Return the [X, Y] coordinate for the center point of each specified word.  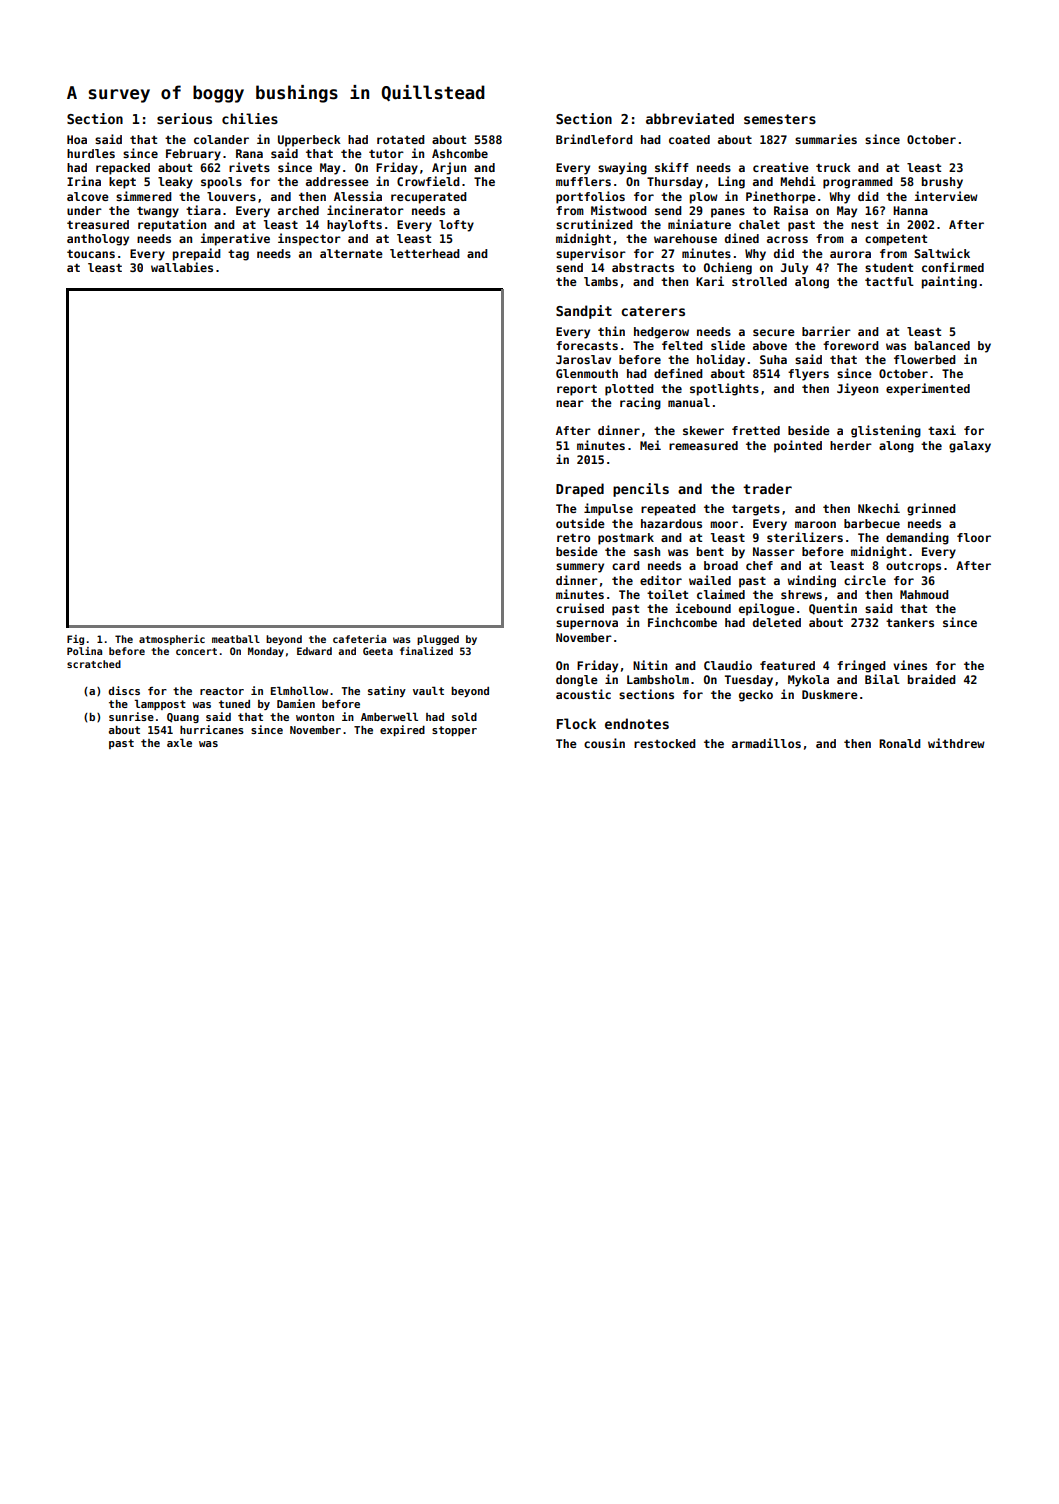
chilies [250, 118]
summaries [826, 139]
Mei [650, 445]
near [570, 403]
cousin [604, 743]
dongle [577, 681]
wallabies [182, 267]
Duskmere [830, 694]
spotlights [724, 389]
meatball [236, 639]
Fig [75, 640]
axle [179, 742]
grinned [931, 509]
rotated [401, 139]
